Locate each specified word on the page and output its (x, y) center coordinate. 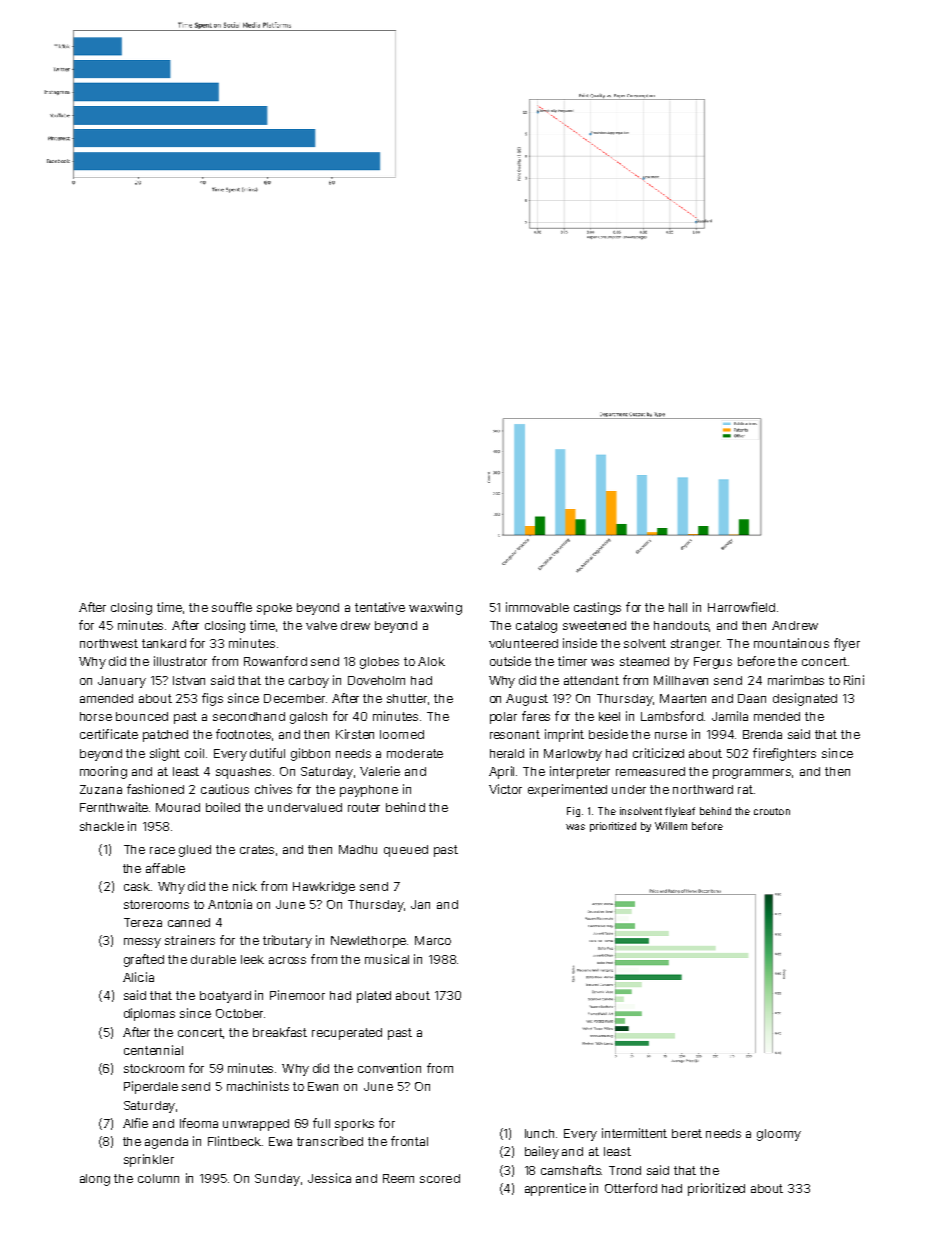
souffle (232, 607)
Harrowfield (741, 607)
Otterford (631, 1188)
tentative (380, 607)
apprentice (555, 1189)
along (95, 1180)
